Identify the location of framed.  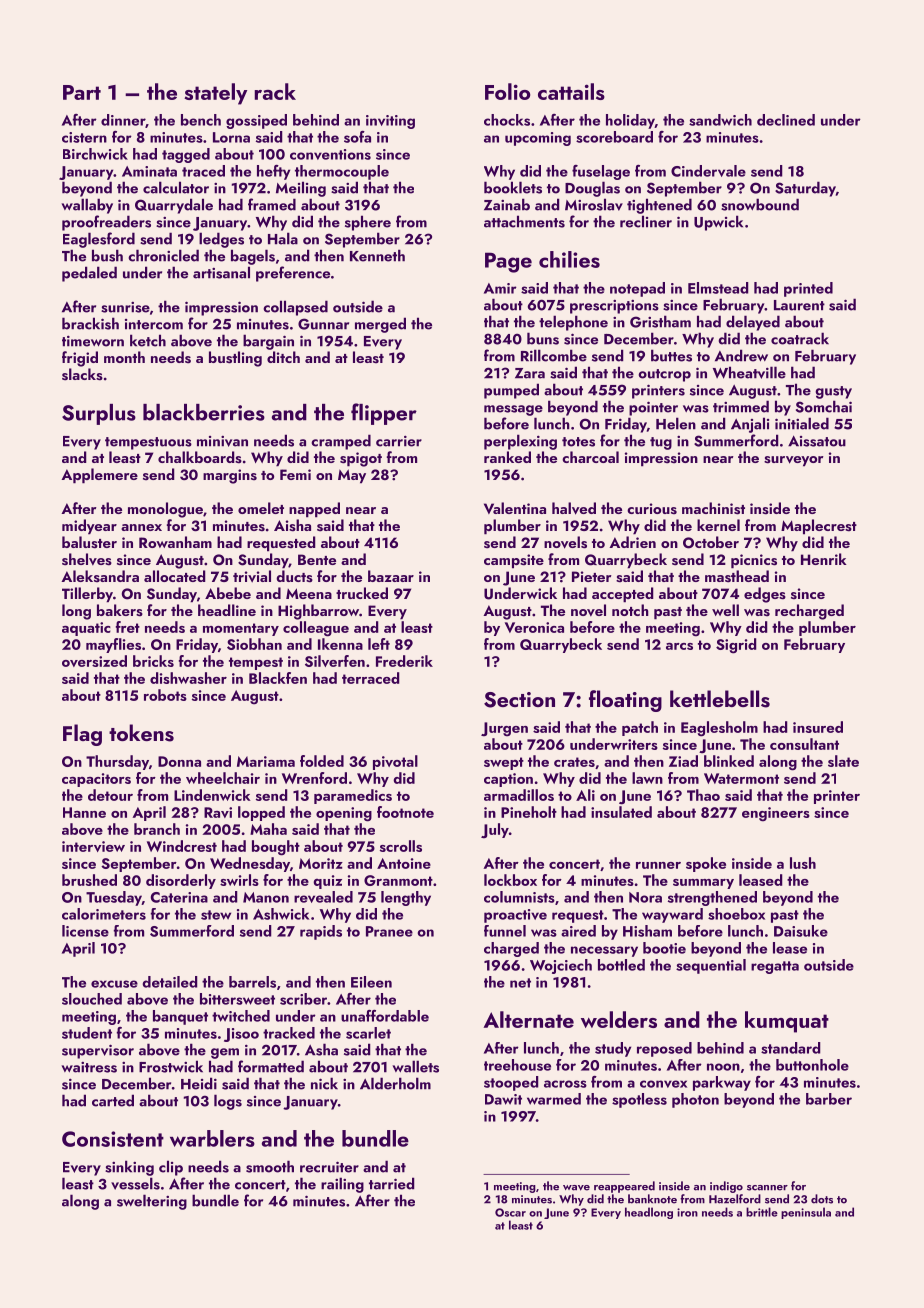
(272, 204).
